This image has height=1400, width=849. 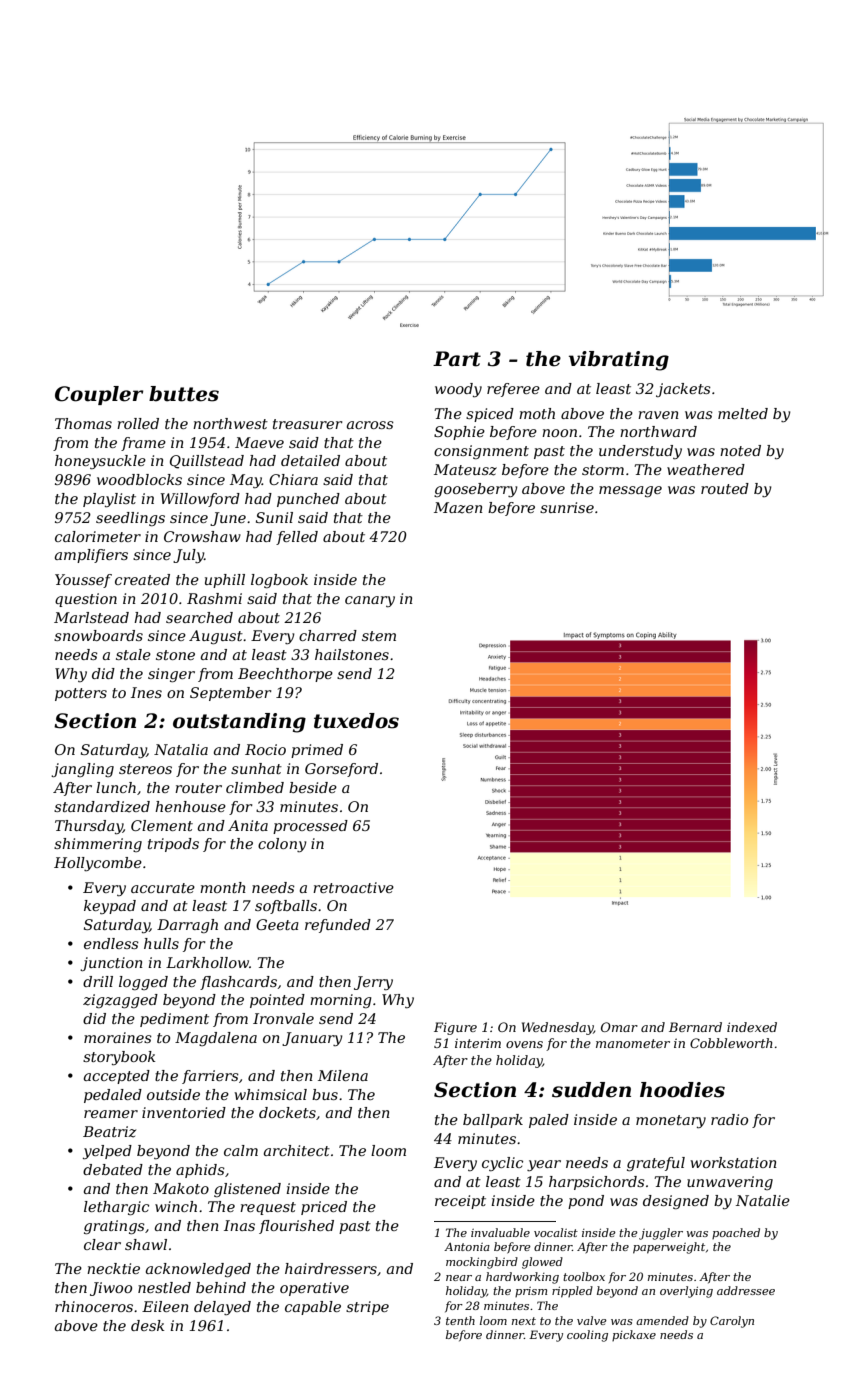 I want to click on Gorseford, so click(x=341, y=770).
